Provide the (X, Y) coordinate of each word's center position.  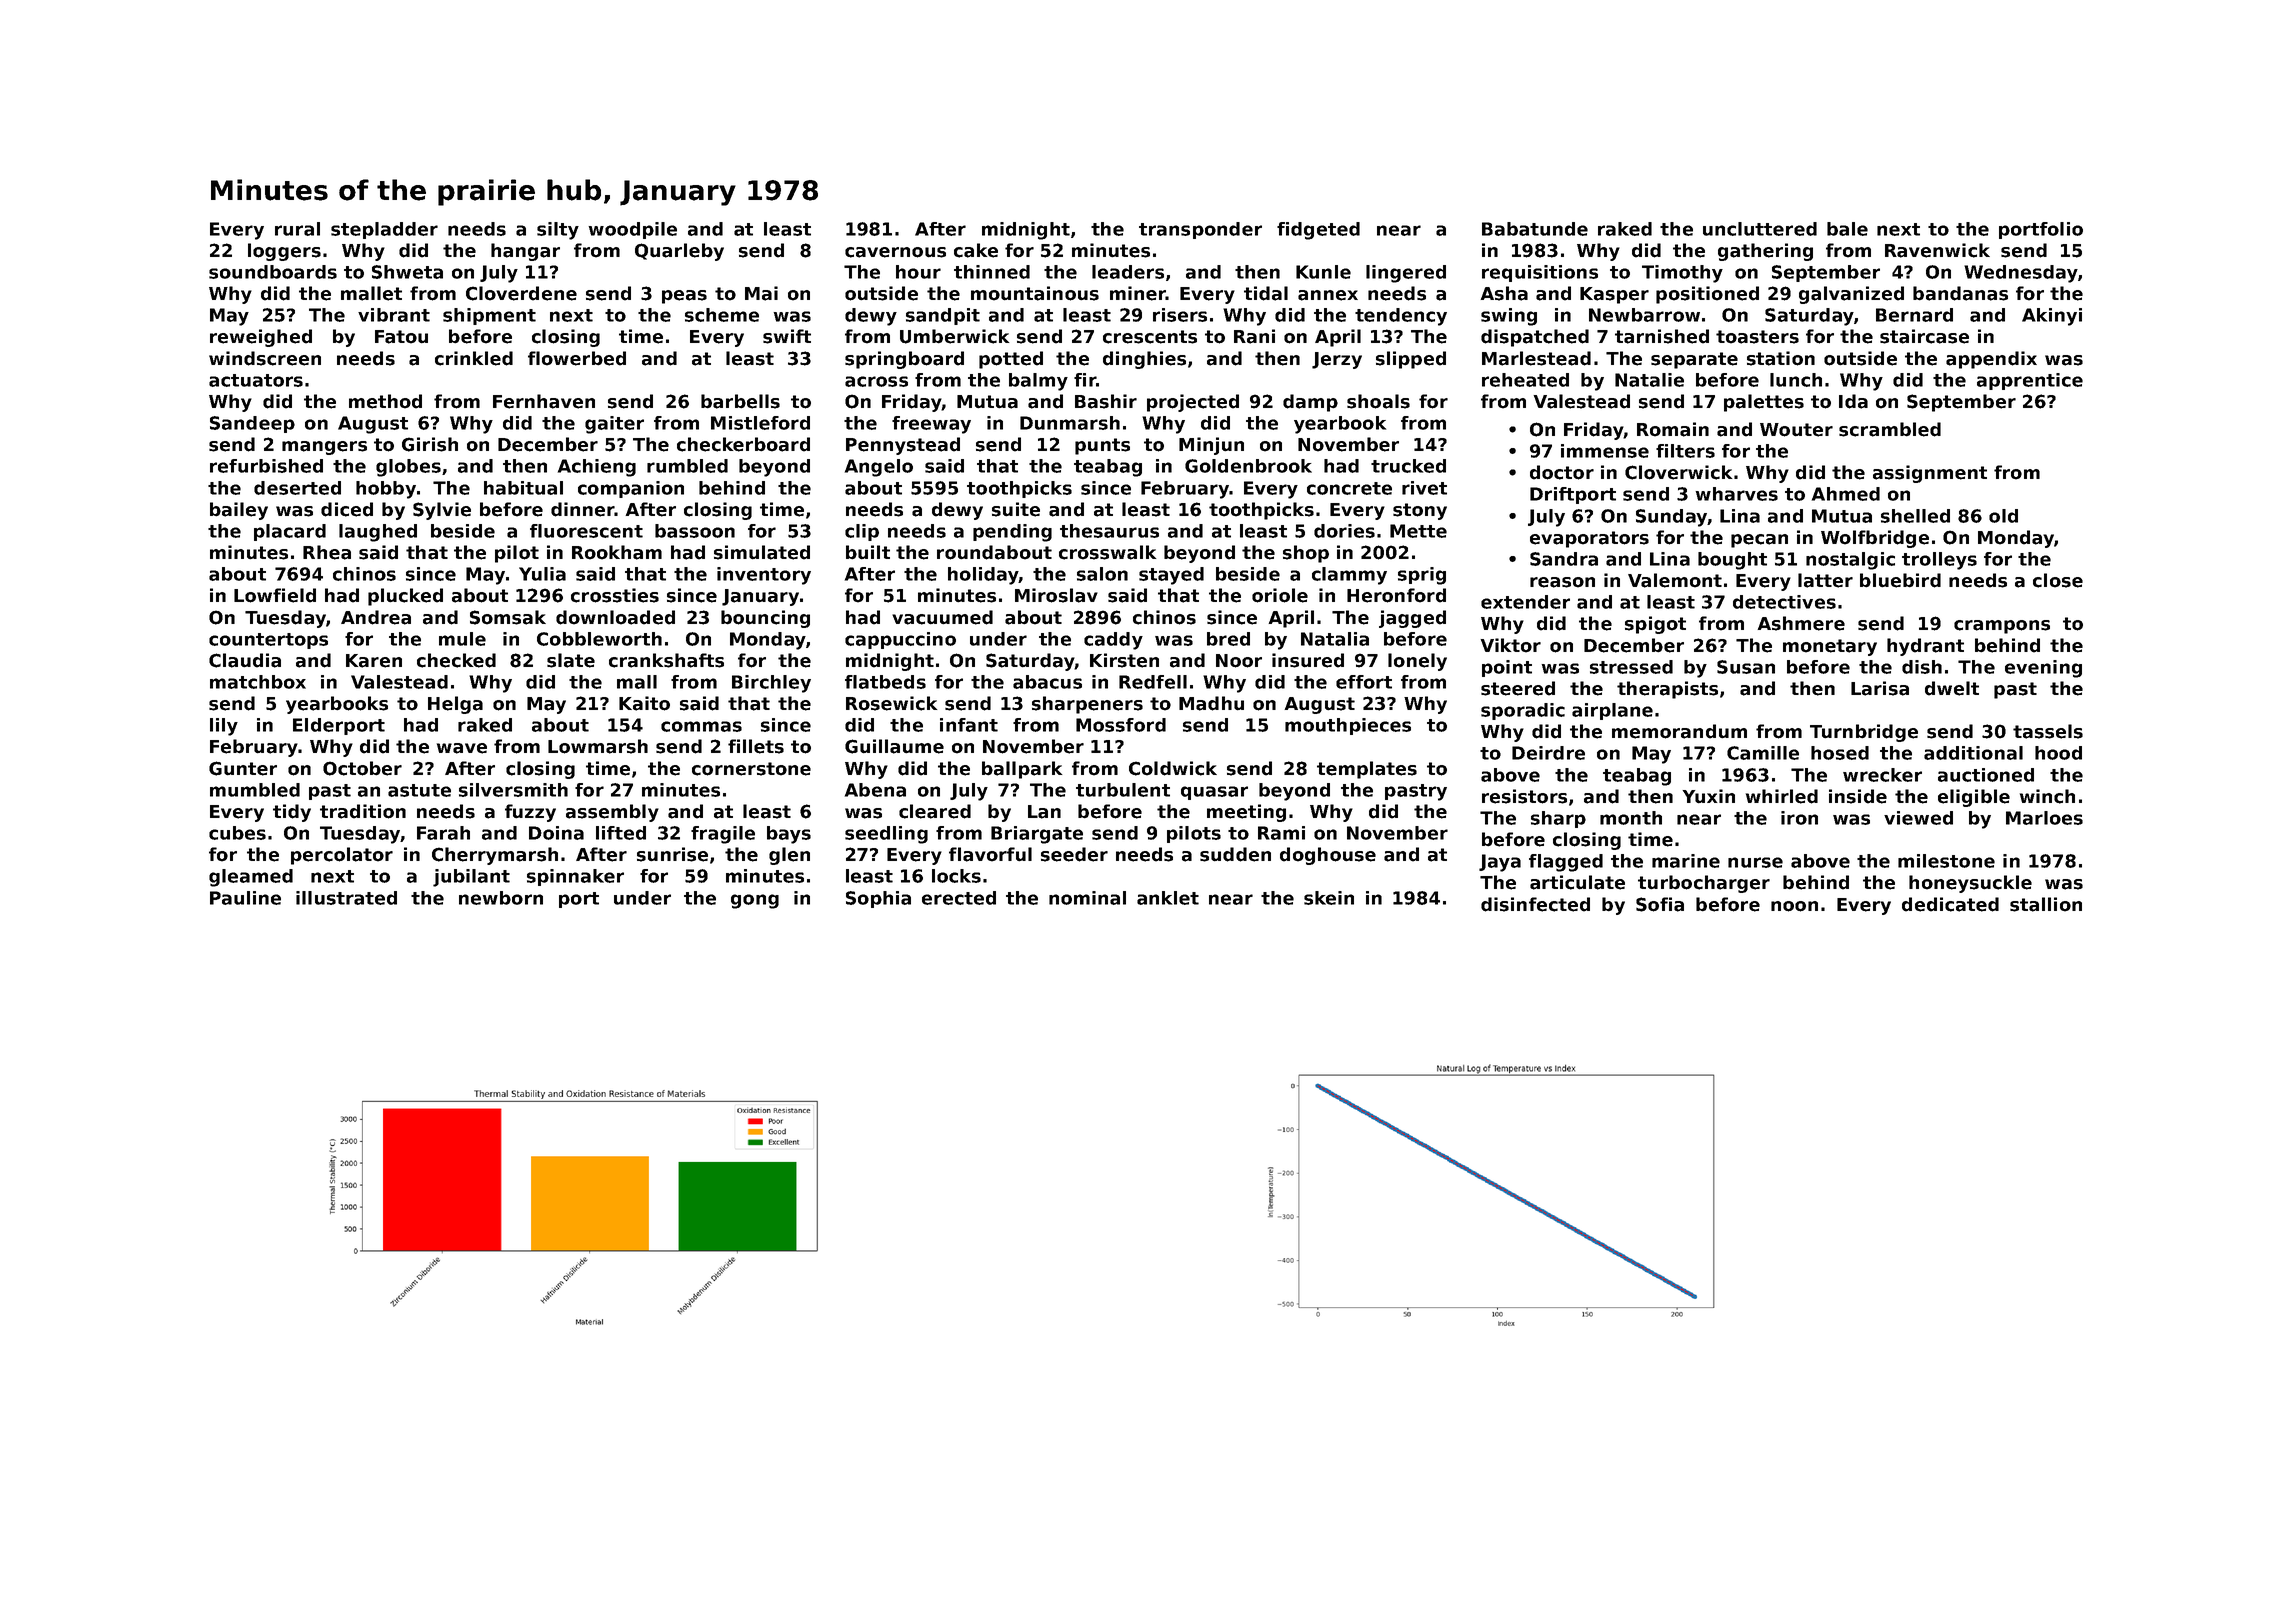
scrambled (1890, 429)
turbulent (1123, 790)
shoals (1378, 401)
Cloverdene (521, 293)
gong (755, 901)
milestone (1946, 861)
